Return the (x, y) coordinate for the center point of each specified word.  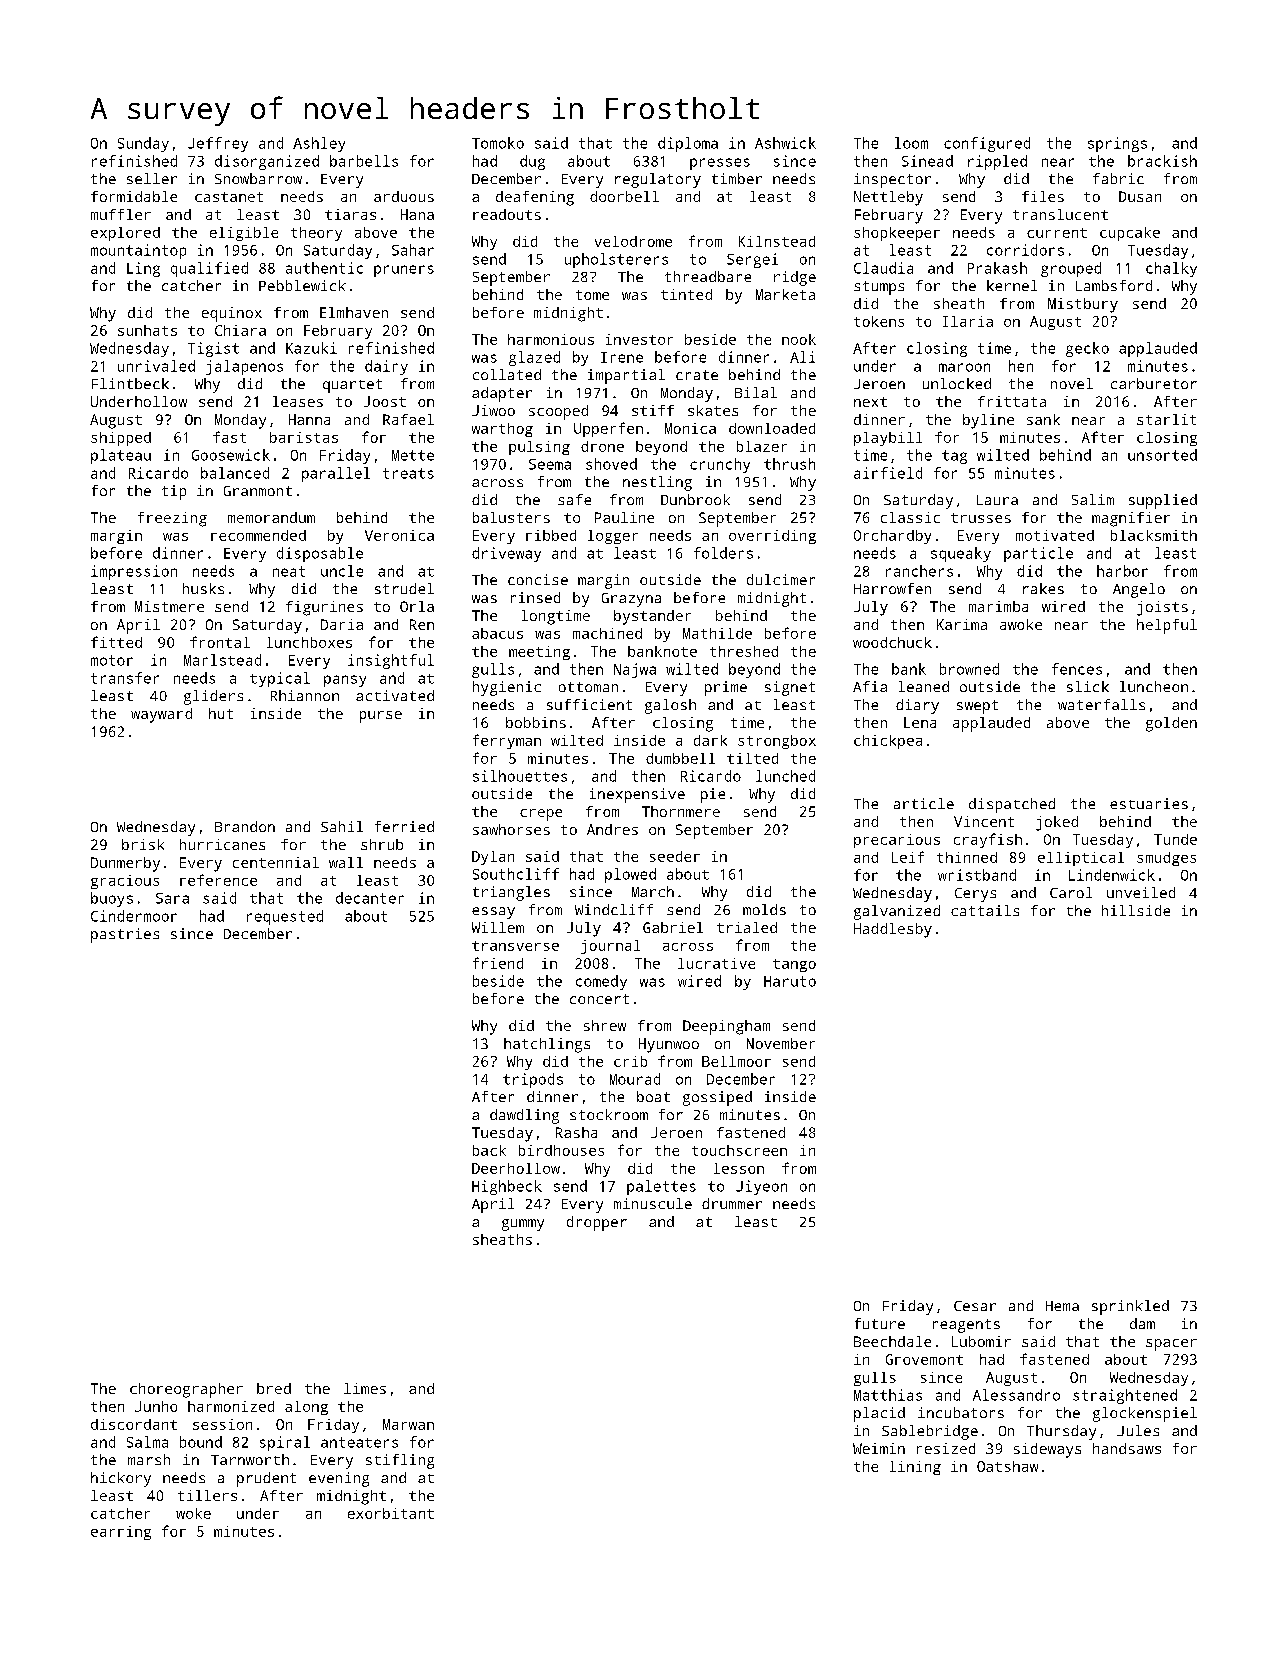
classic (910, 517)
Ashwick (785, 143)
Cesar (975, 1306)
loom (911, 143)
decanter (370, 898)
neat (289, 571)
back (489, 1150)
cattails (985, 910)
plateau (121, 456)
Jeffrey (218, 144)
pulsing (539, 448)
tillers (207, 1495)
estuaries (1149, 803)
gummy (523, 1225)
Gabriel (673, 927)
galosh (670, 706)
